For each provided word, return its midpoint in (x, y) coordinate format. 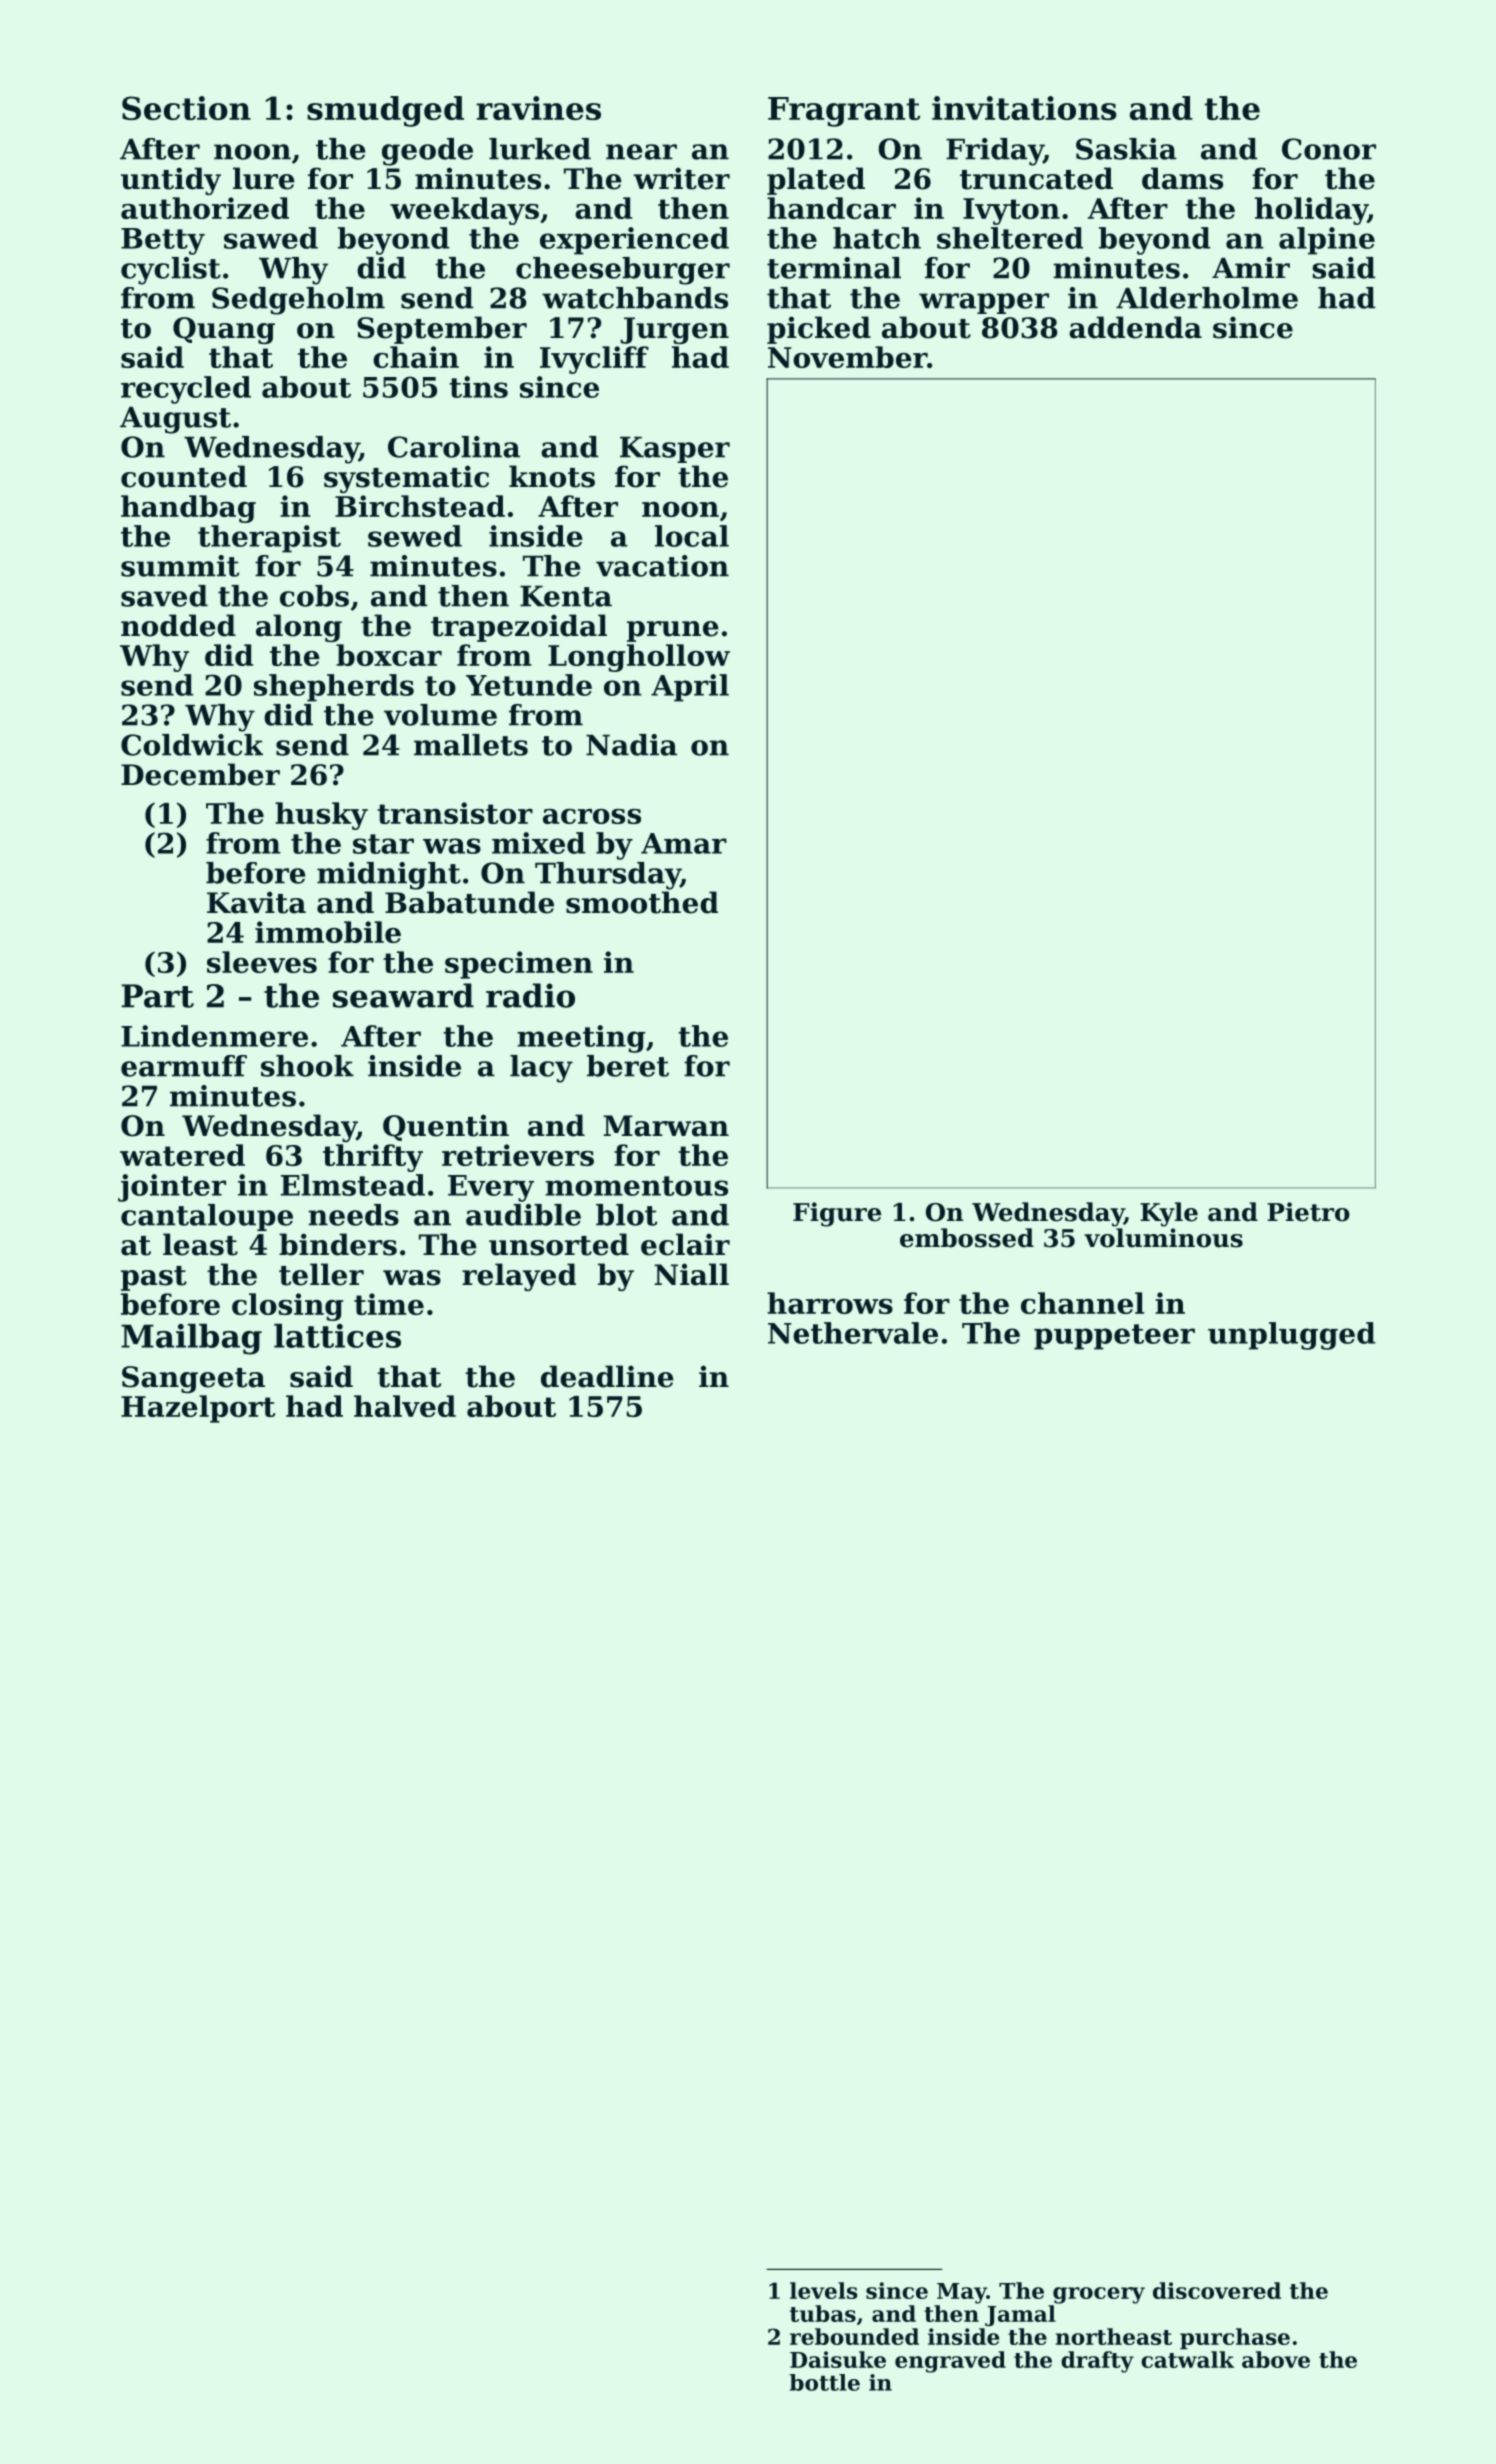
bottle (825, 2382)
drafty (1097, 2362)
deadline (607, 1376)
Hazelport (198, 1409)
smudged (385, 111)
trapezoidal (519, 628)
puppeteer (1114, 1337)
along (299, 628)
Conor (1329, 149)
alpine (1327, 241)
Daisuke (838, 2359)
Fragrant (844, 112)
